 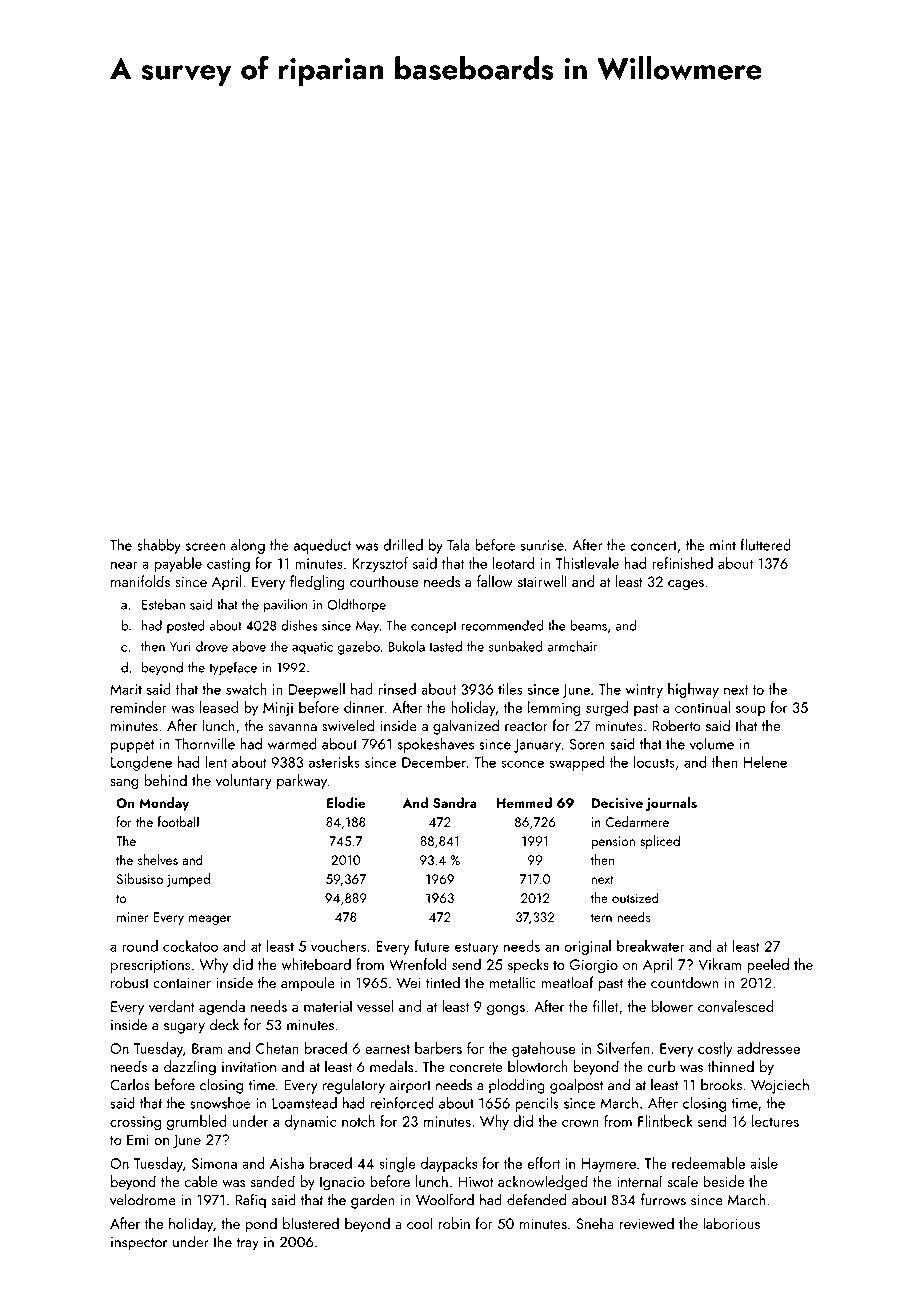 What do you see at coordinates (322, 546) in the page?
I see `aqueduct` at bounding box center [322, 546].
